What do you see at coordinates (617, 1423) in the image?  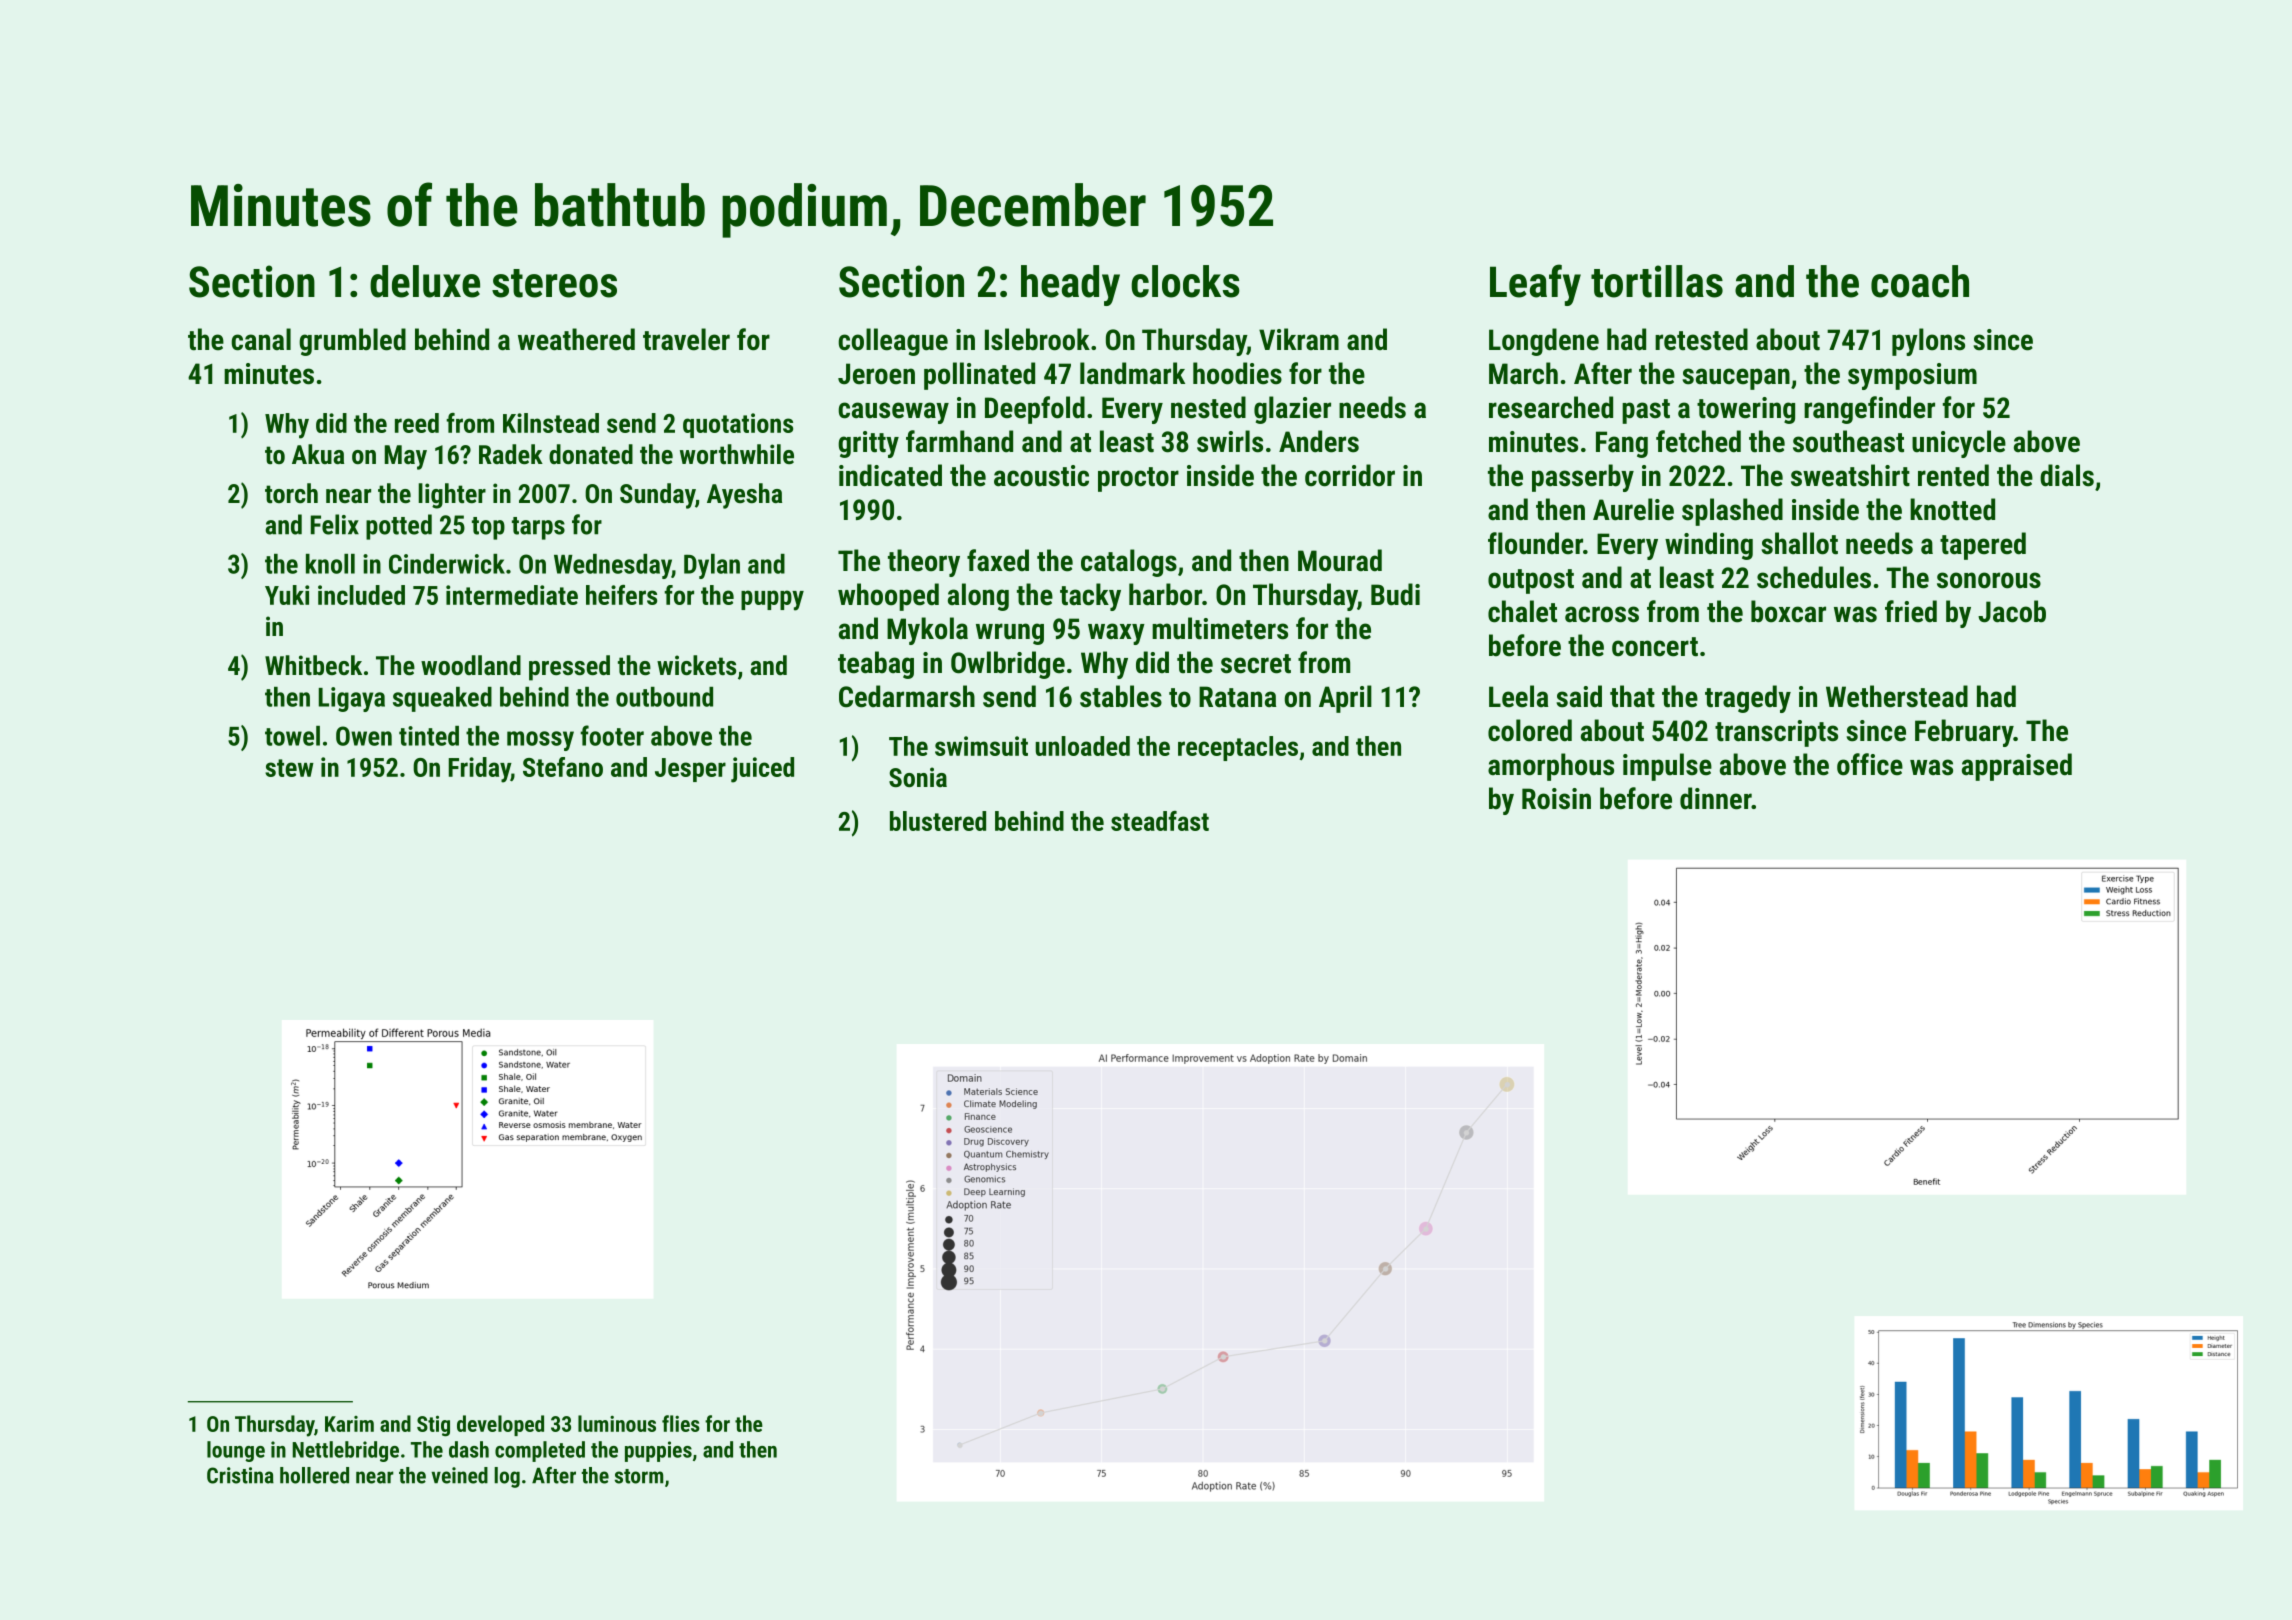 I see `luminous` at bounding box center [617, 1423].
